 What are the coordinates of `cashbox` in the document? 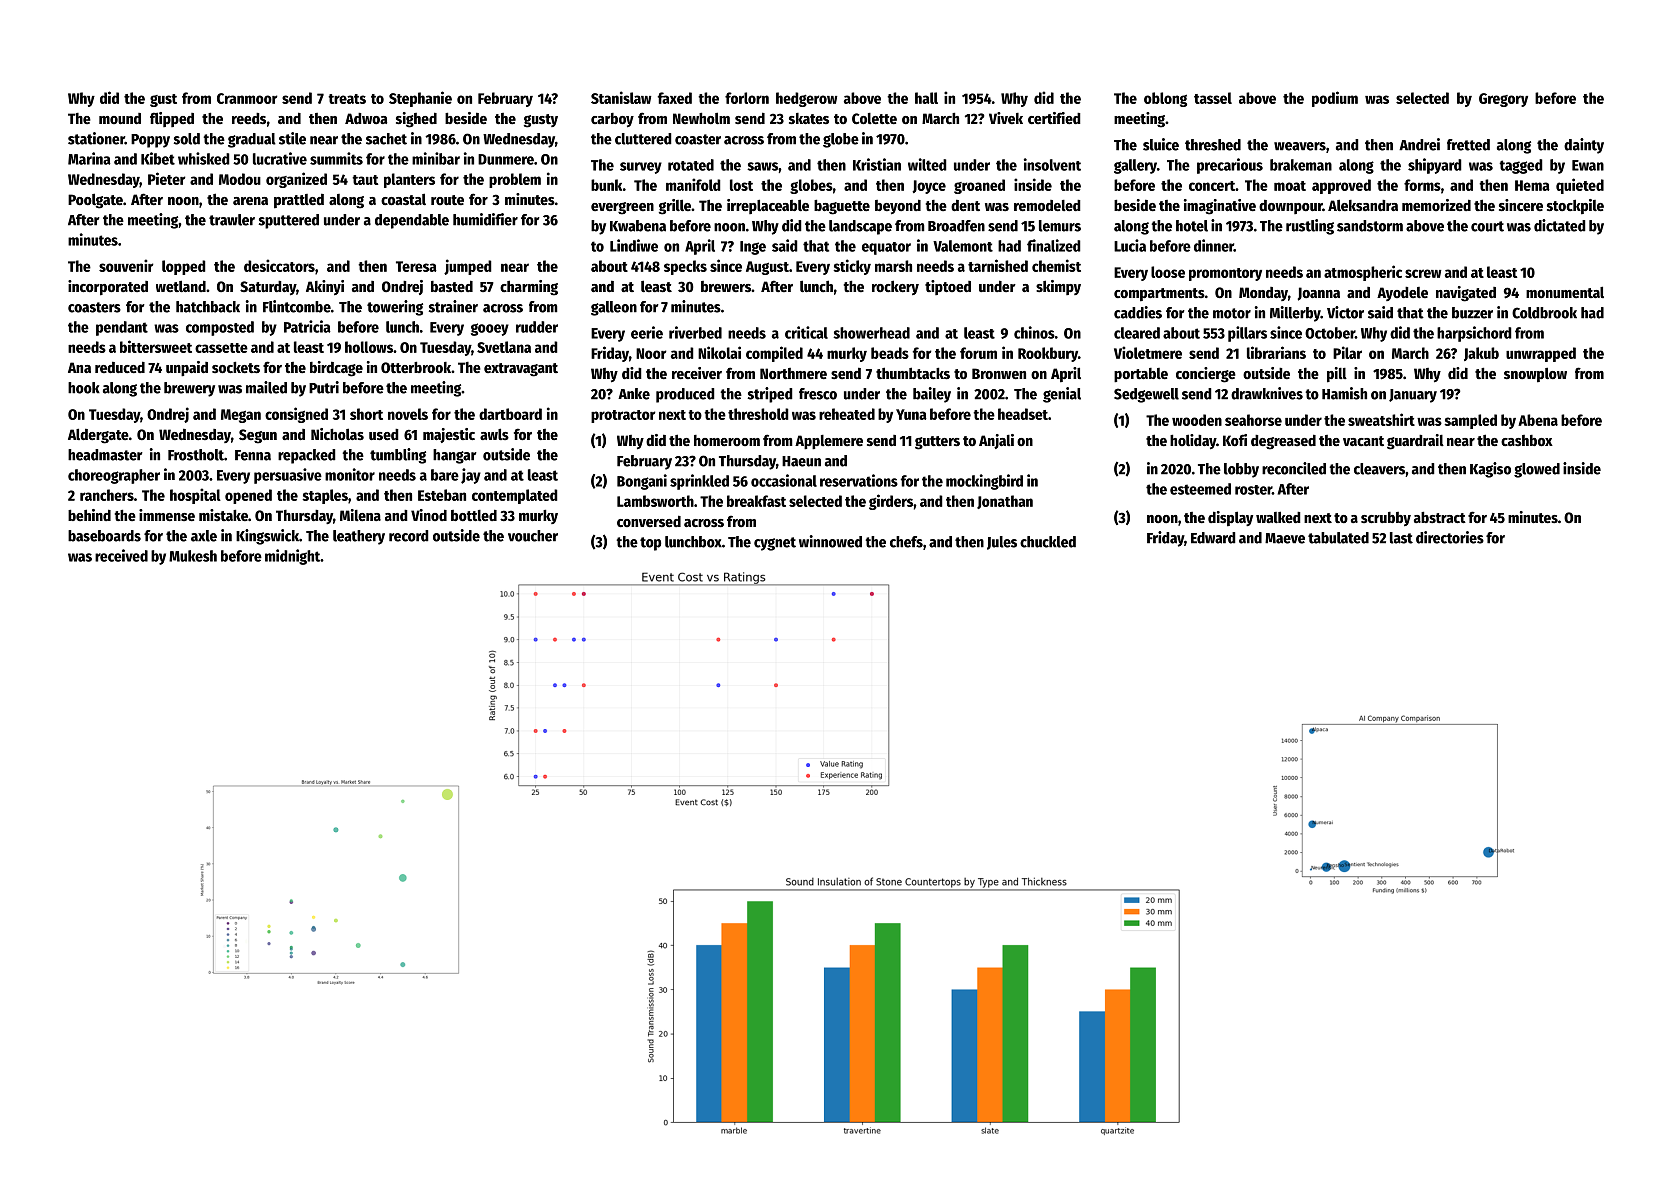 It's located at (1527, 440).
